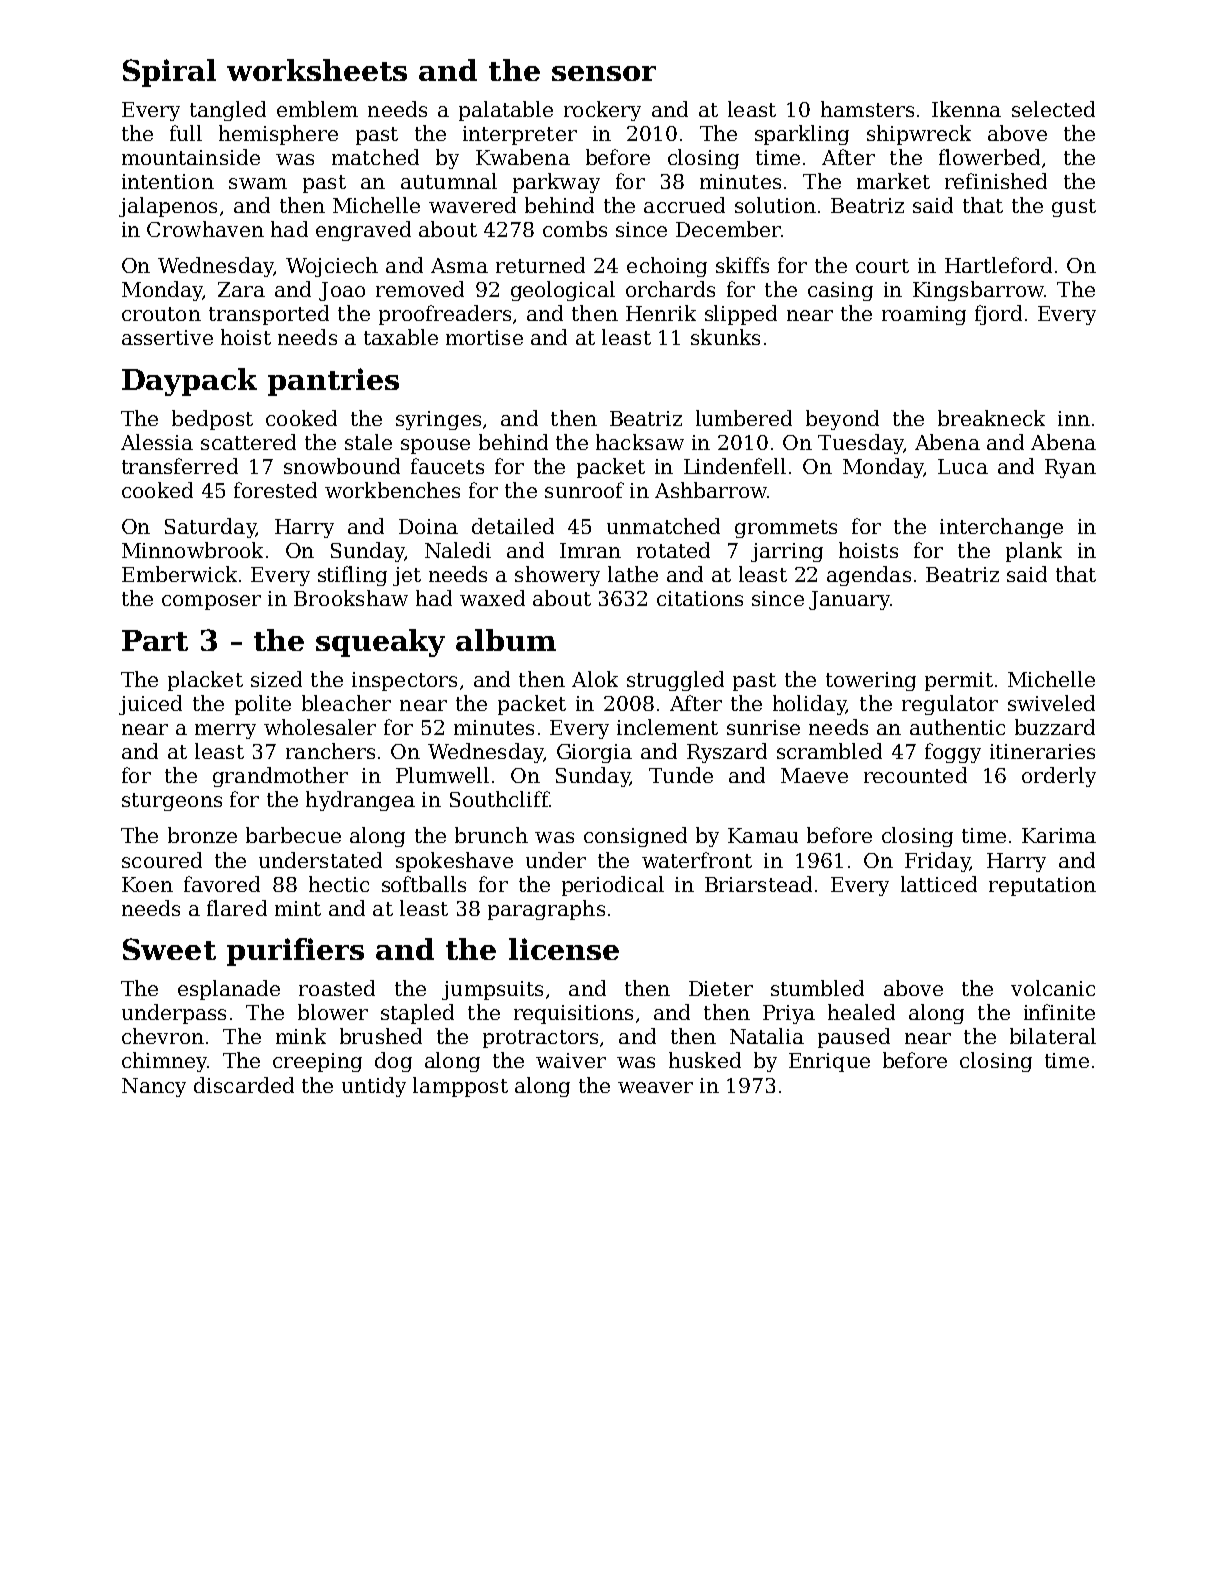 This document has height=1575, width=1217. Describe the element at coordinates (850, 600) in the document. I see `January` at that location.
